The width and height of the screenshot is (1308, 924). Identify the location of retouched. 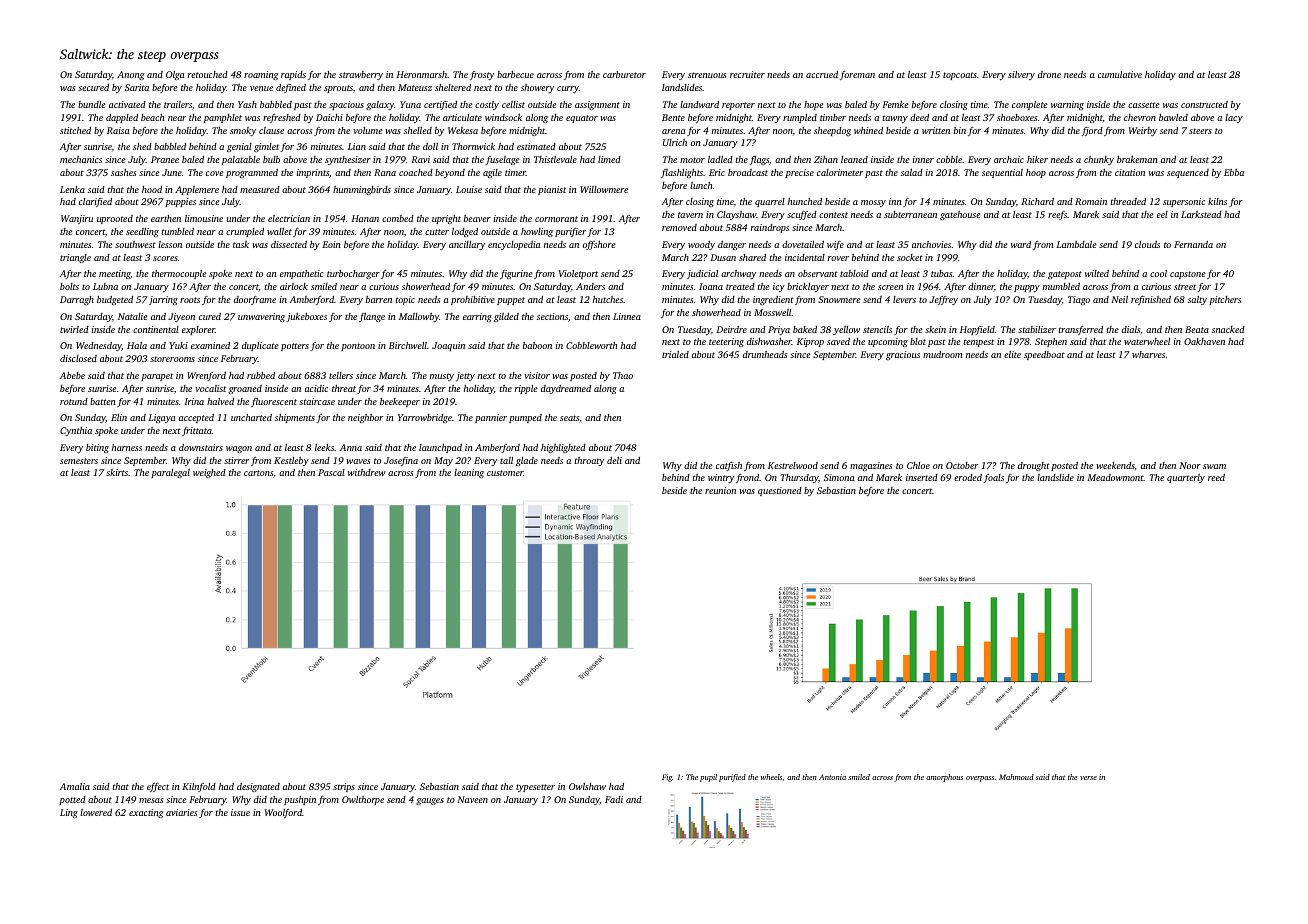
(208, 74).
